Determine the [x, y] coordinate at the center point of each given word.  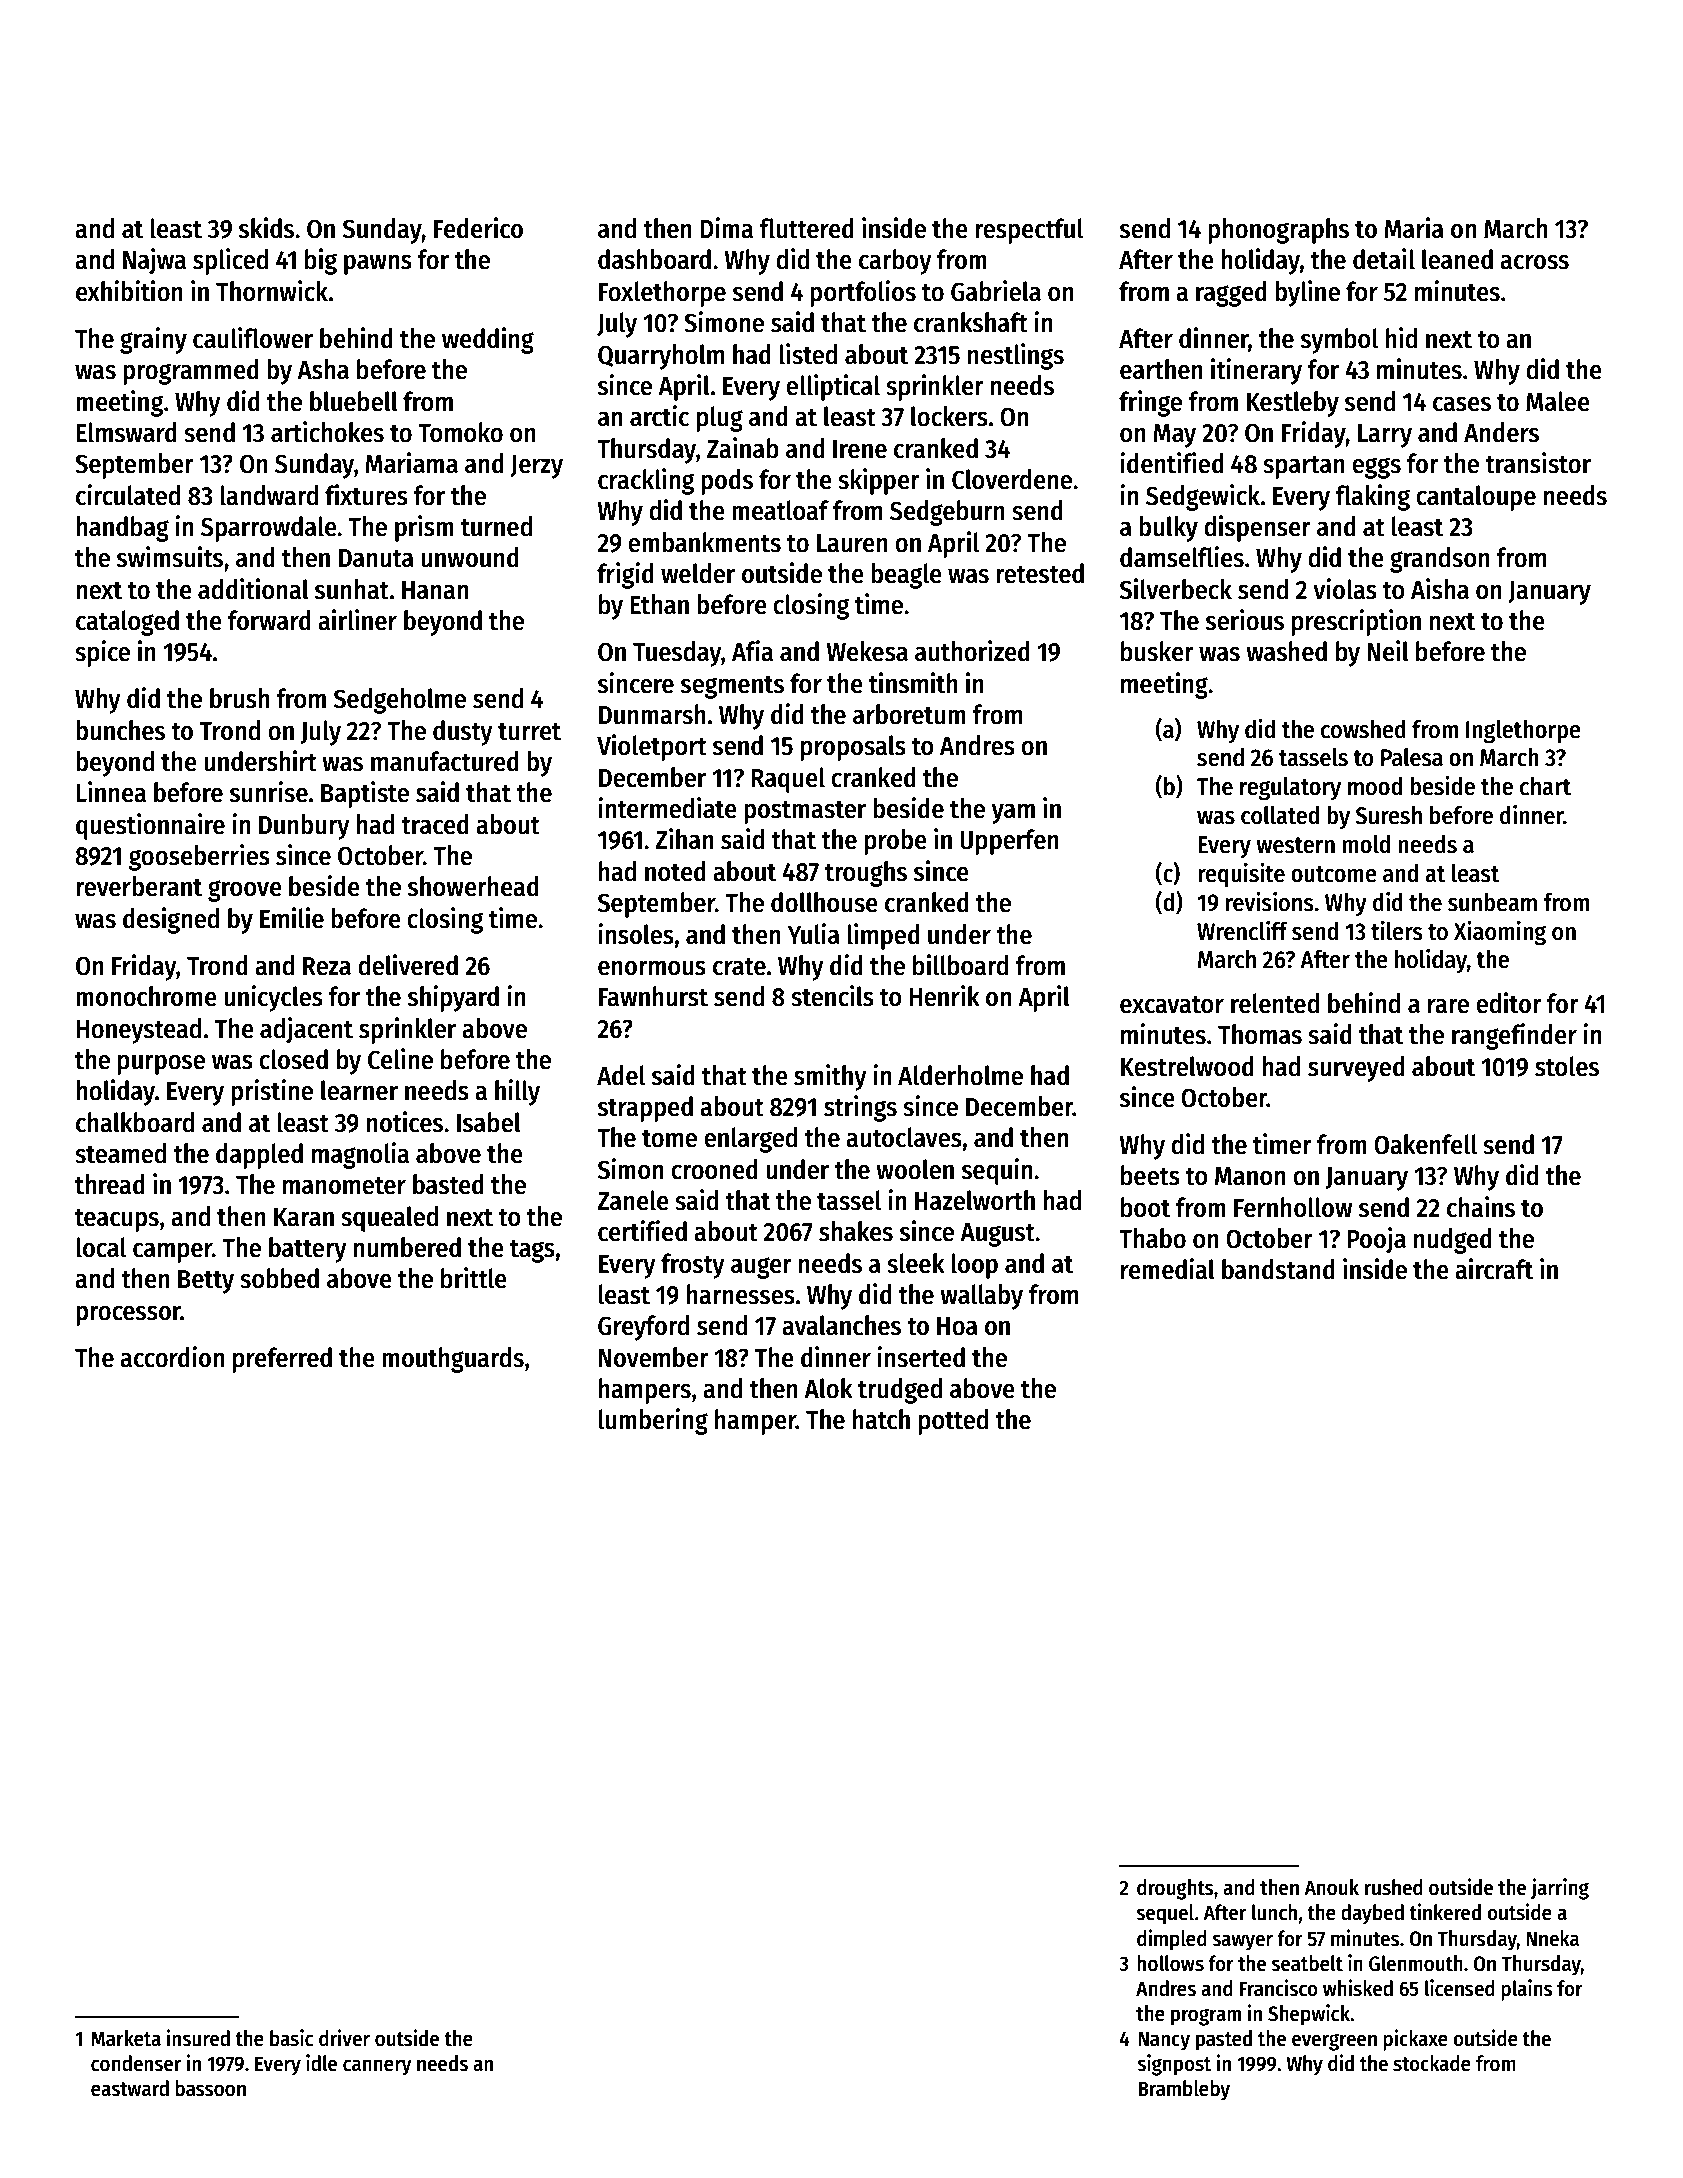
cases [1462, 404]
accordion [172, 1357]
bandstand [1278, 1269]
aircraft [1494, 1269]
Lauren [852, 543]
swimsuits [170, 557]
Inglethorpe [1523, 732]
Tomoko [460, 432]
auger [761, 1268]
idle [321, 2063]
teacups [117, 1220]
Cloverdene [1012, 479]
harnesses [741, 1294]
